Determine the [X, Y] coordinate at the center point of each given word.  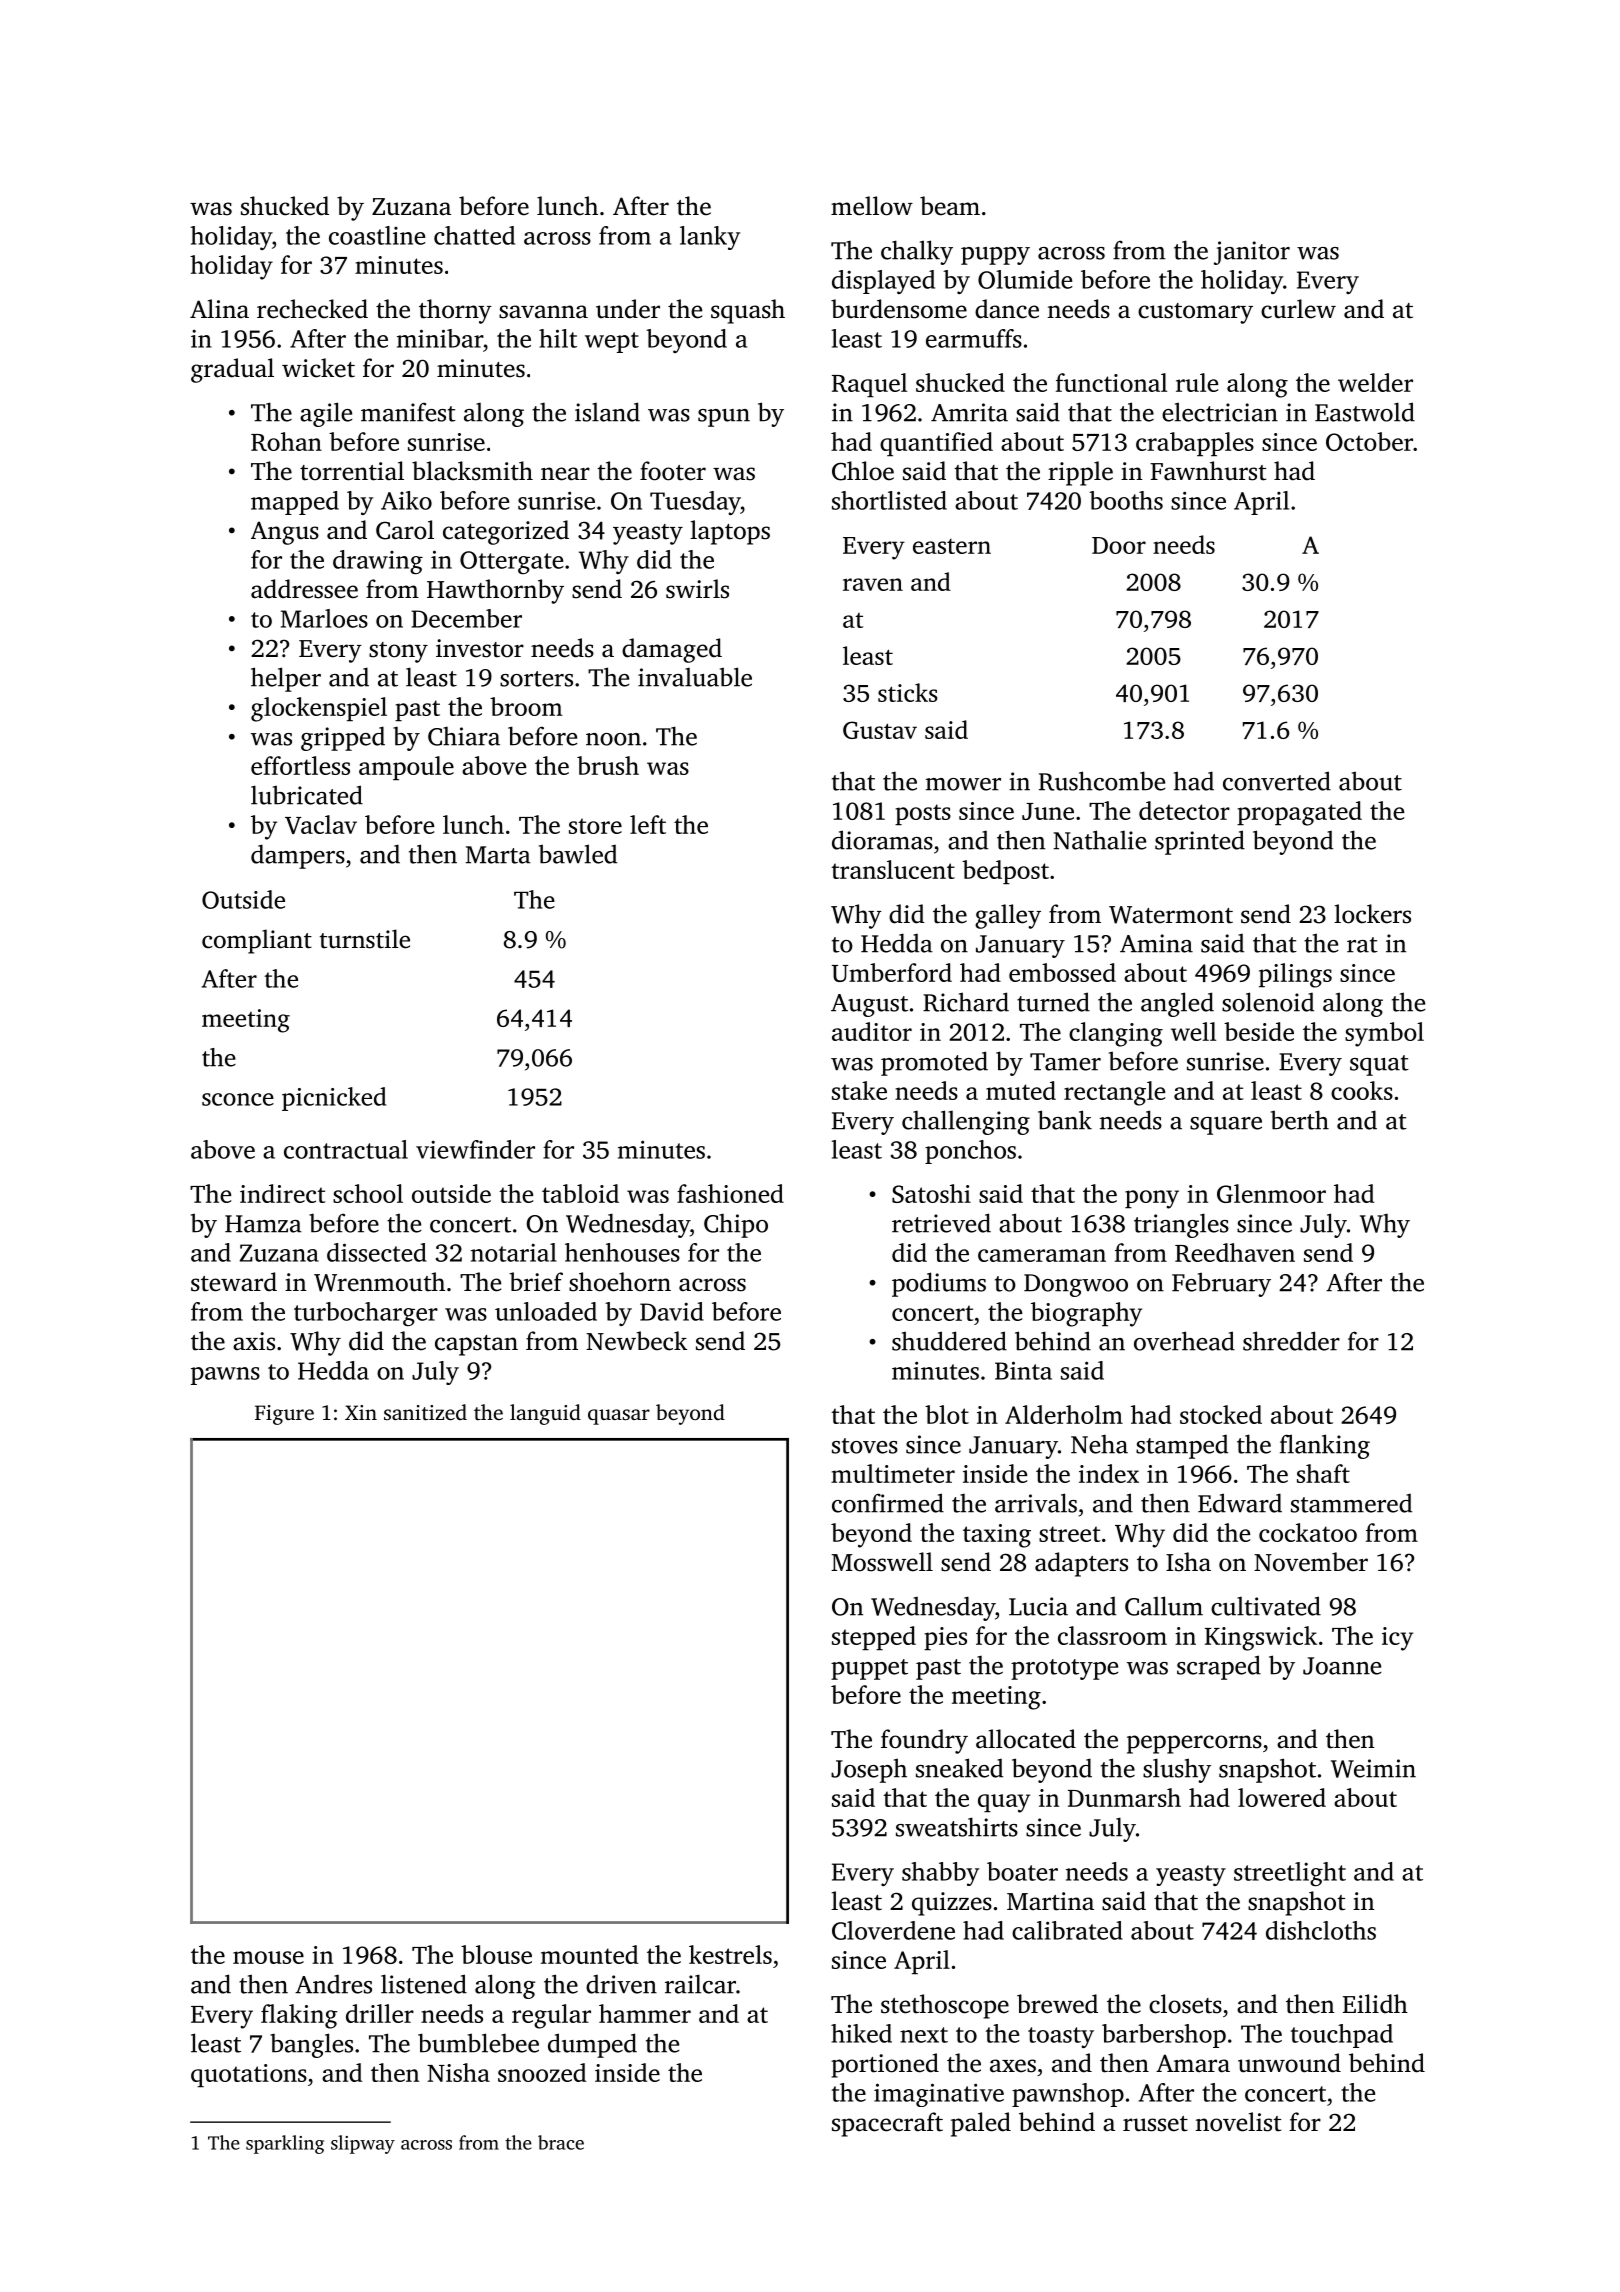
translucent [893, 869]
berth [1300, 1120]
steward [234, 1282]
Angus [285, 533]
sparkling [285, 2144]
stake [859, 1090]
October [1369, 441]
